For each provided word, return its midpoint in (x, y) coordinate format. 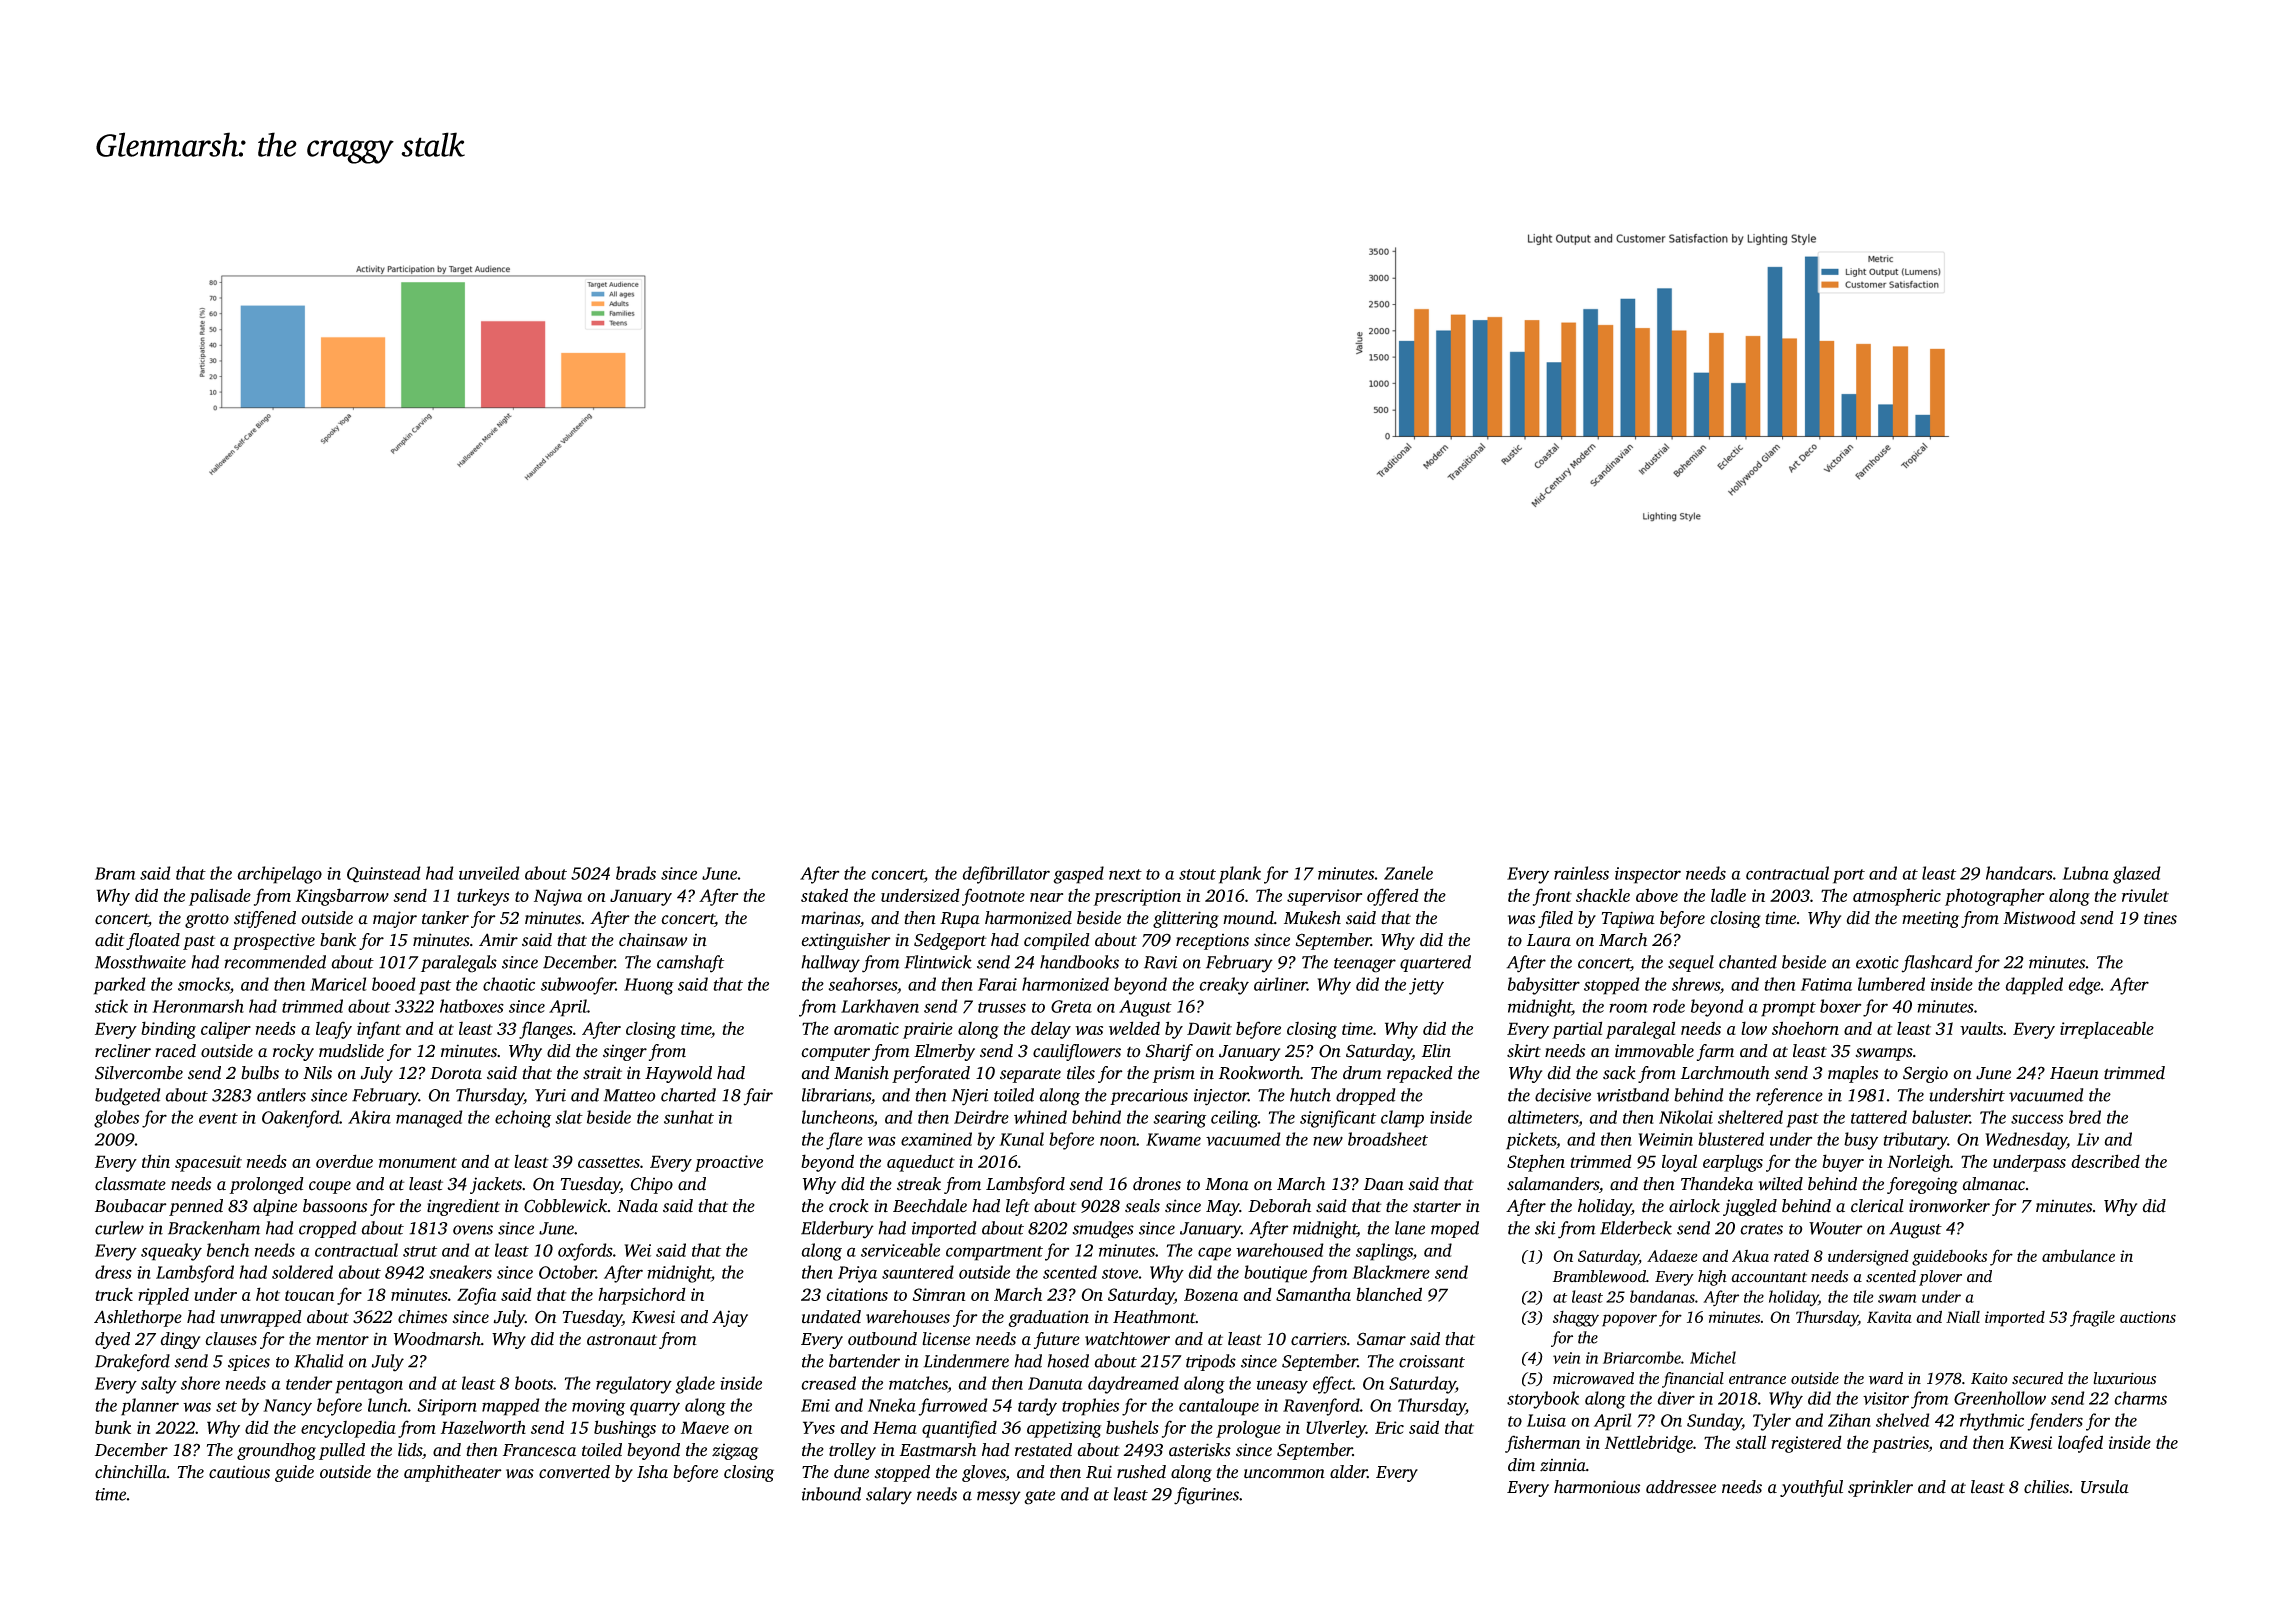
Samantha (1313, 1294)
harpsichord (642, 1296)
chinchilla (131, 1472)
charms (2140, 1398)
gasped (1078, 875)
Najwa (558, 897)
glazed (2137, 875)
